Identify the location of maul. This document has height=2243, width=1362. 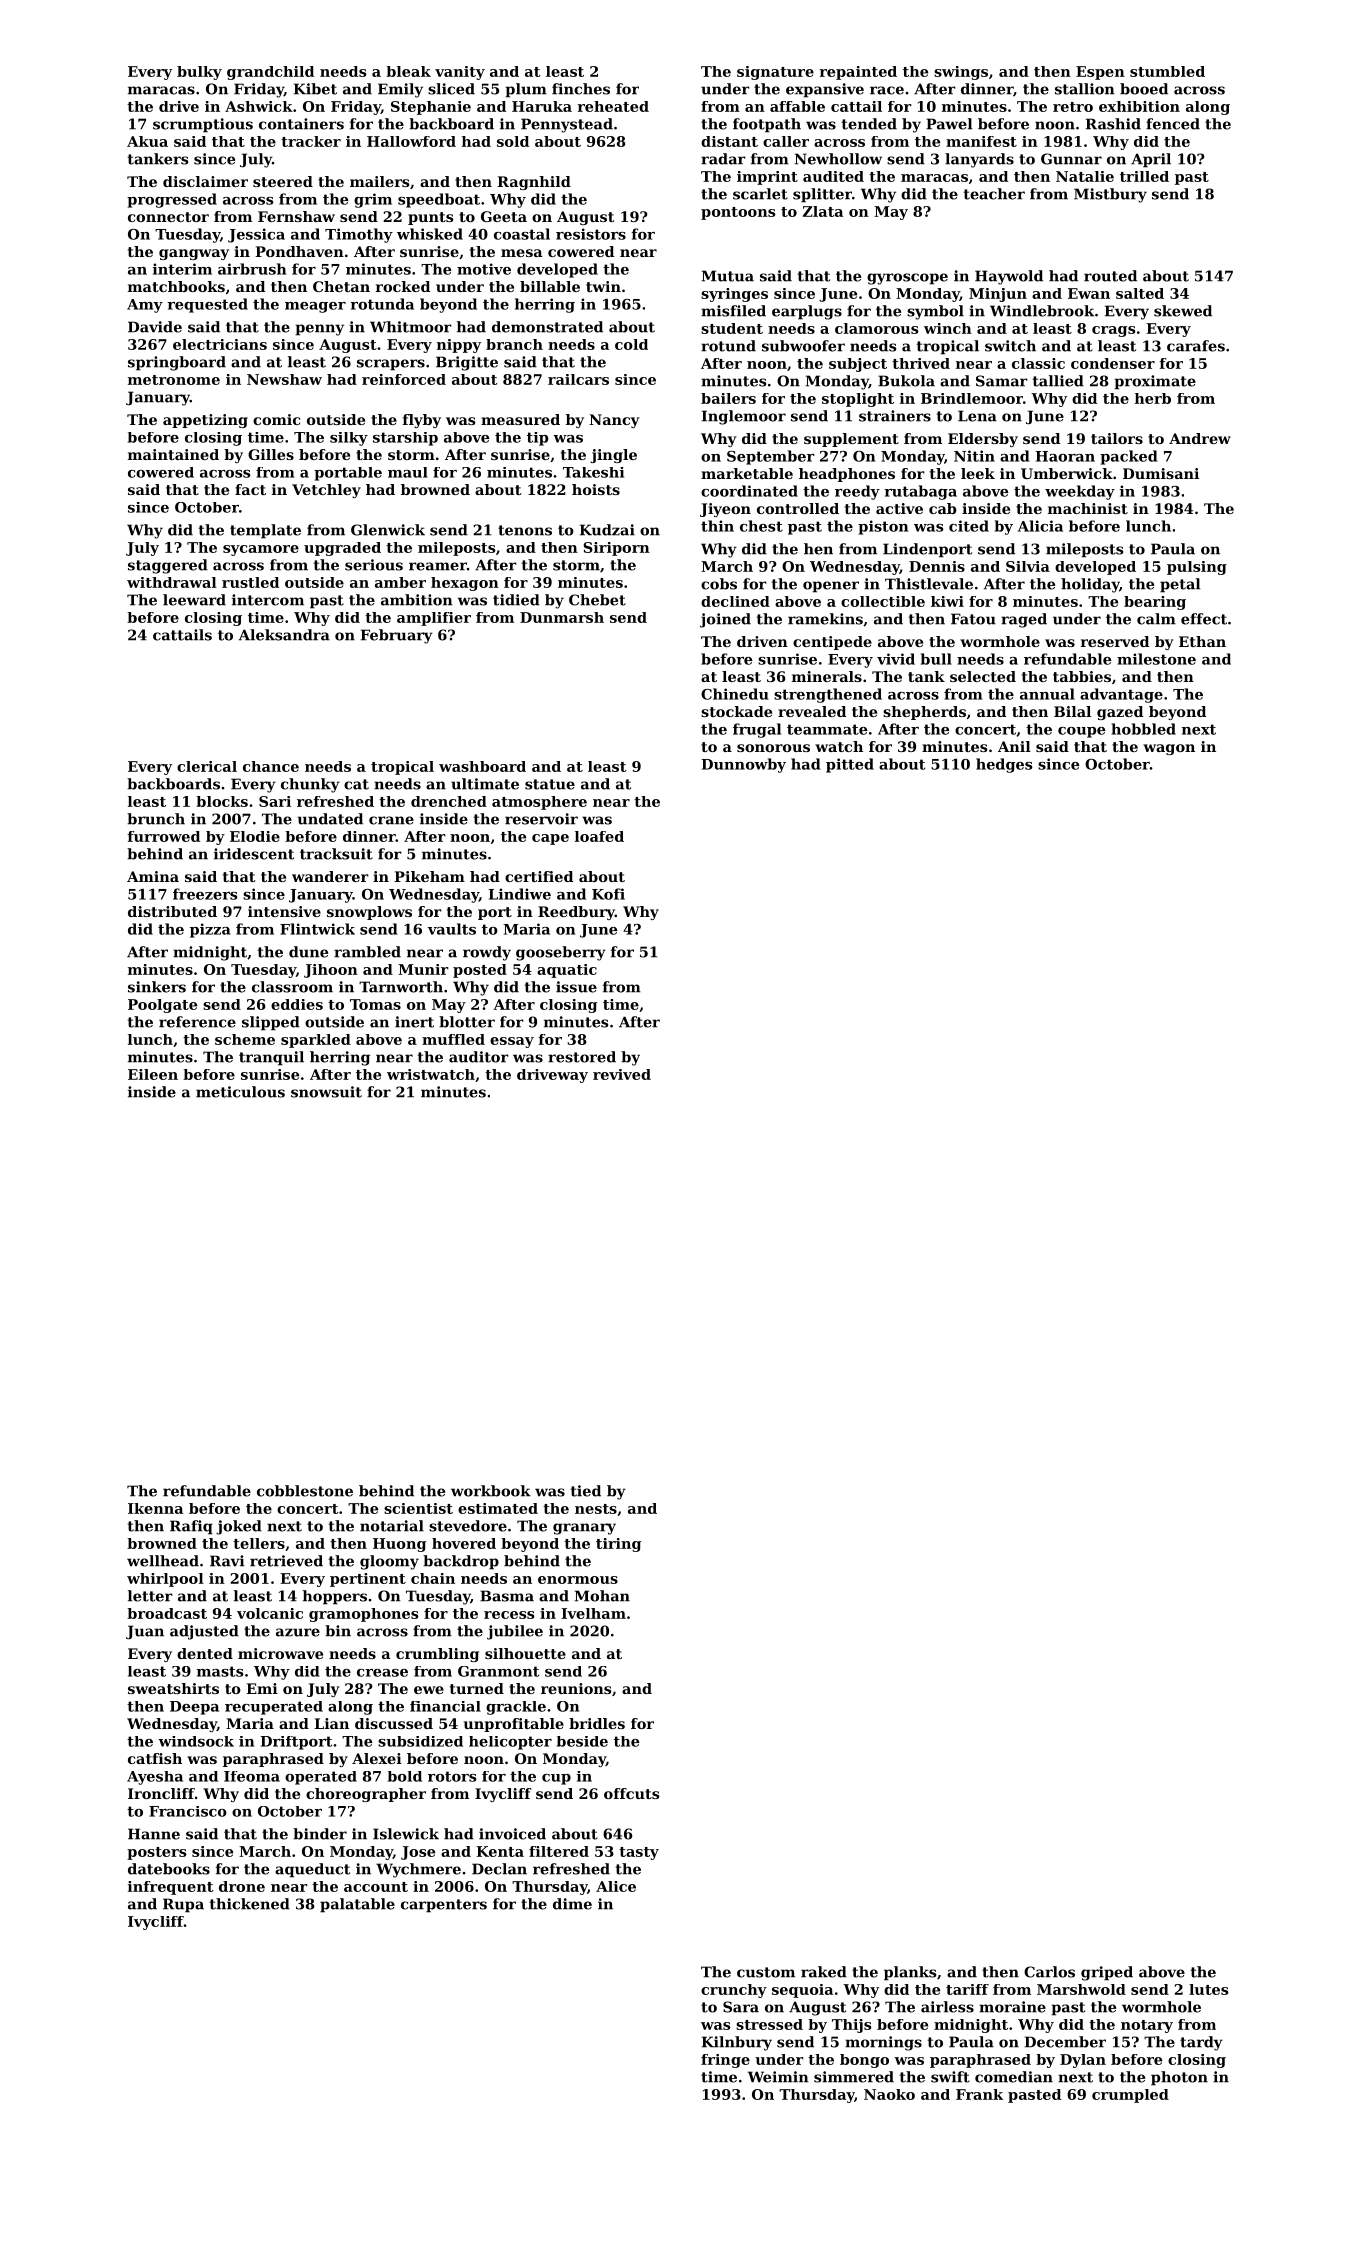
(408, 472).
